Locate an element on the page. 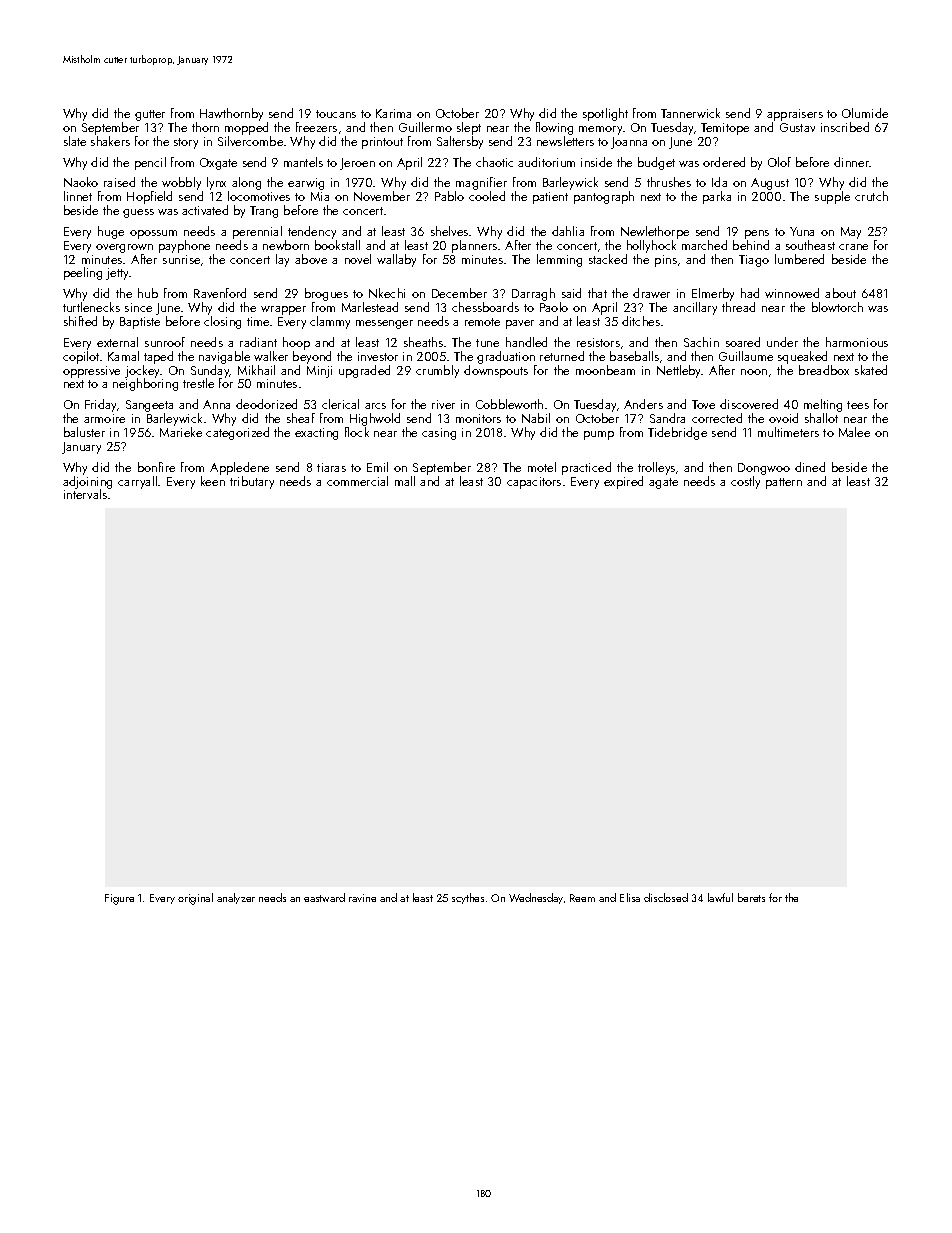 This document has height=1233, width=952. Malee is located at coordinates (854, 432).
